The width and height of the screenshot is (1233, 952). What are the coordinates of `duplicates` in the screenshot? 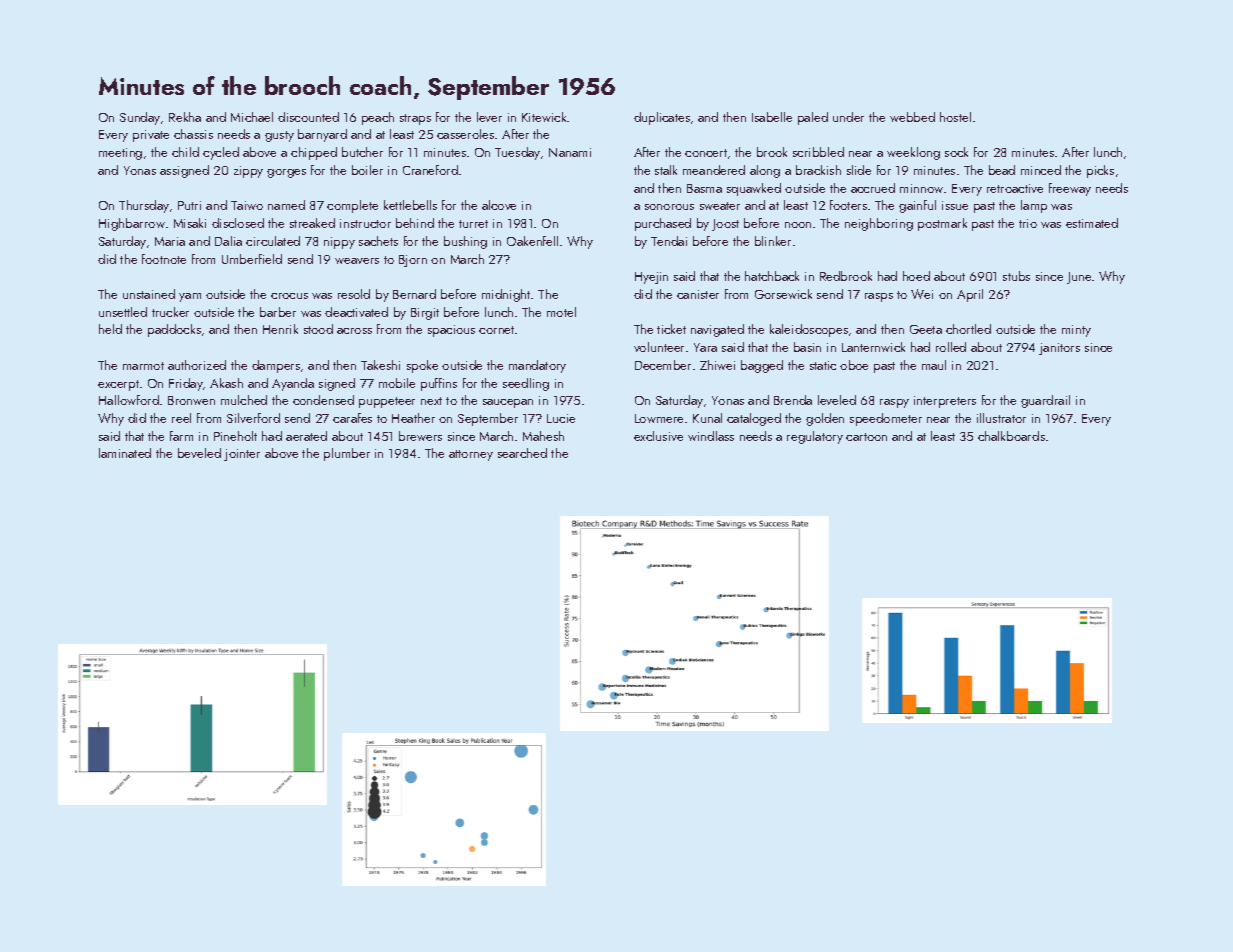 It's located at (662, 118).
